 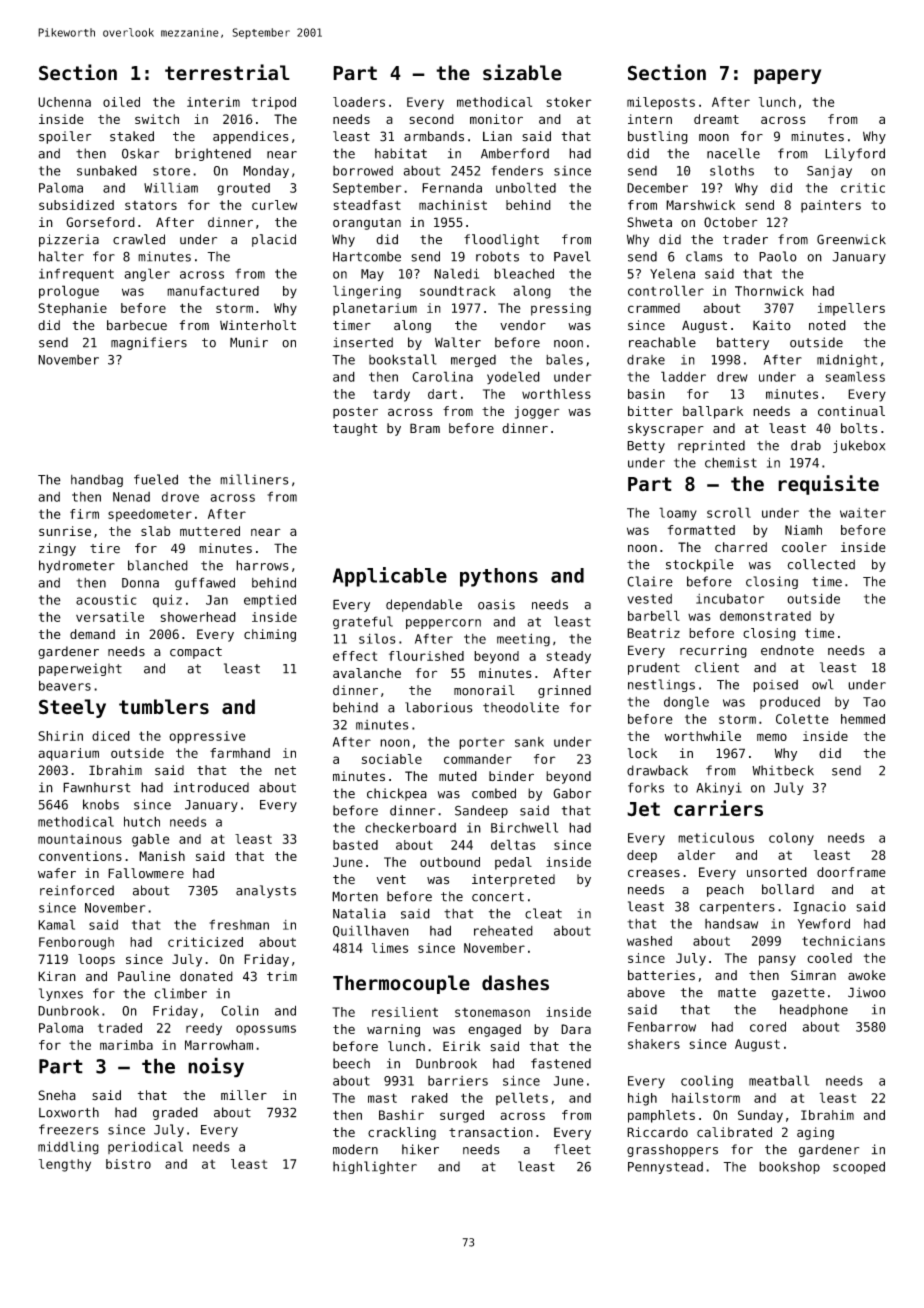 I want to click on planetarium, so click(x=375, y=309).
